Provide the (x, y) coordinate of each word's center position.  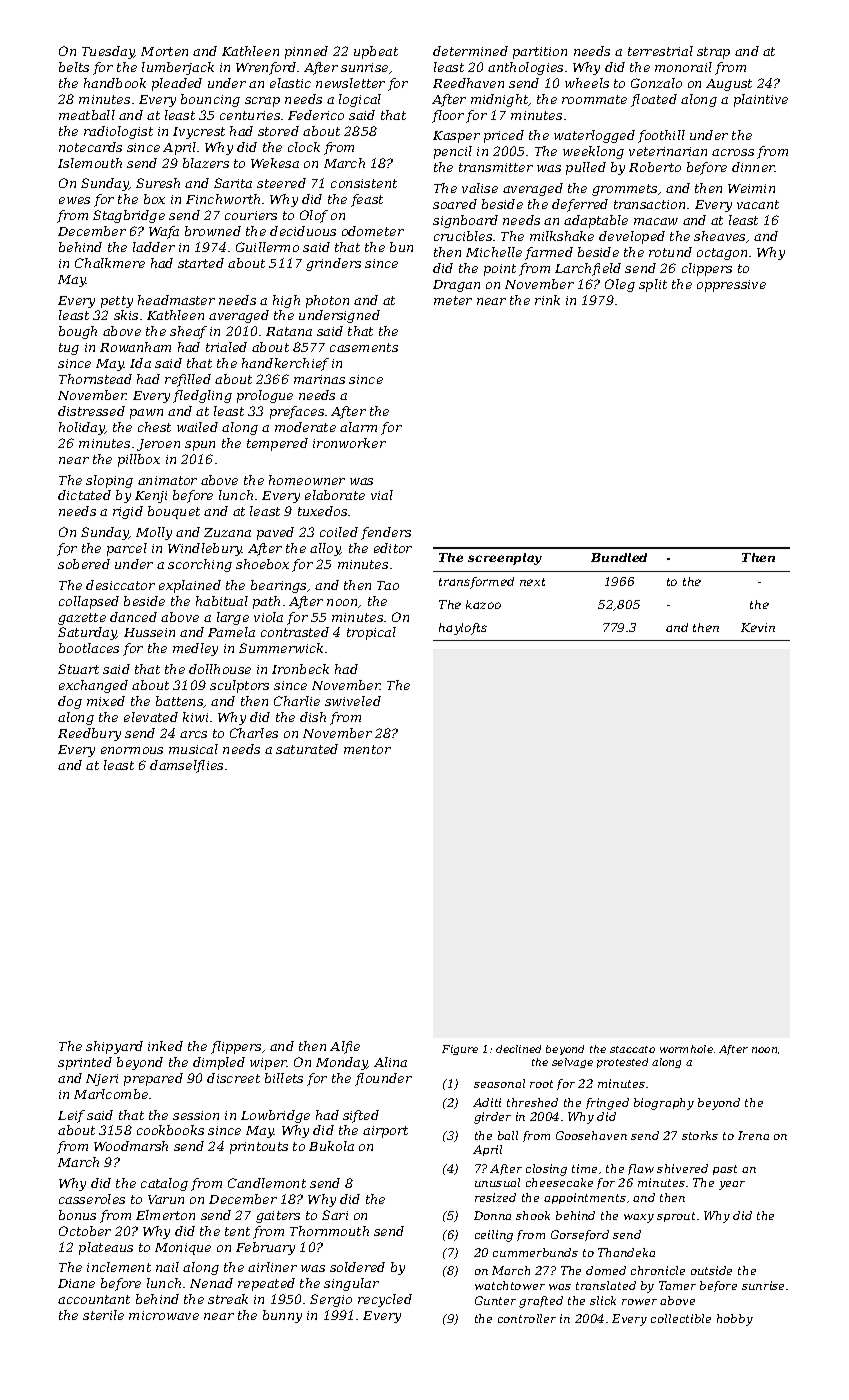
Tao (388, 585)
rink (547, 300)
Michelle (494, 252)
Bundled (619, 557)
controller (527, 1318)
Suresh (158, 183)
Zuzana (227, 532)
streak (228, 1299)
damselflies (186, 766)
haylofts (463, 629)
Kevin (758, 627)
